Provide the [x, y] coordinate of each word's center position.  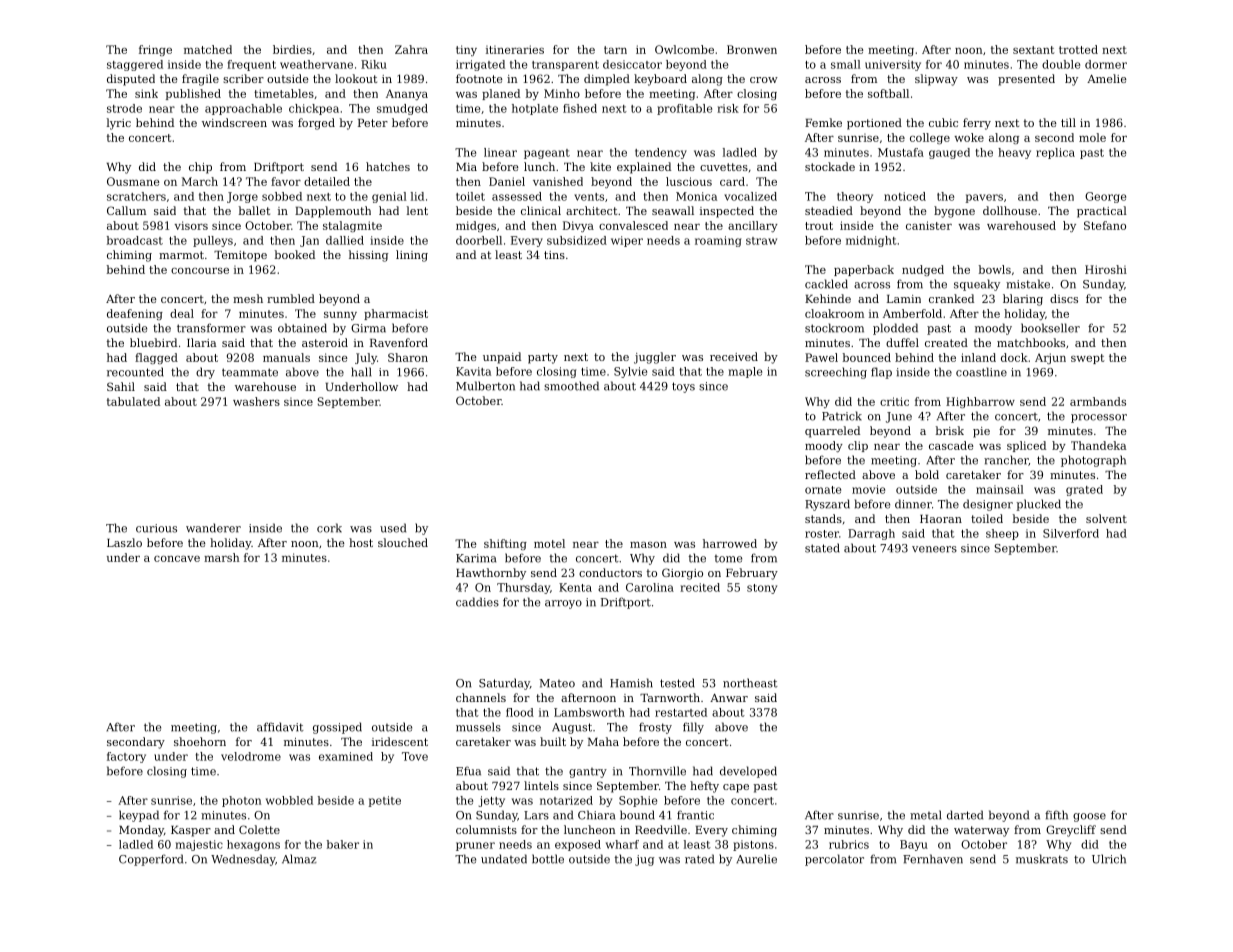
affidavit [280, 727]
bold [927, 474]
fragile [200, 80]
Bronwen [752, 49]
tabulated [133, 401]
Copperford [151, 860]
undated [504, 859]
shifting [505, 544]
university [893, 65]
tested [677, 683]
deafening [135, 314]
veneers [934, 549]
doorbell [479, 240]
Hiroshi [1106, 269]
